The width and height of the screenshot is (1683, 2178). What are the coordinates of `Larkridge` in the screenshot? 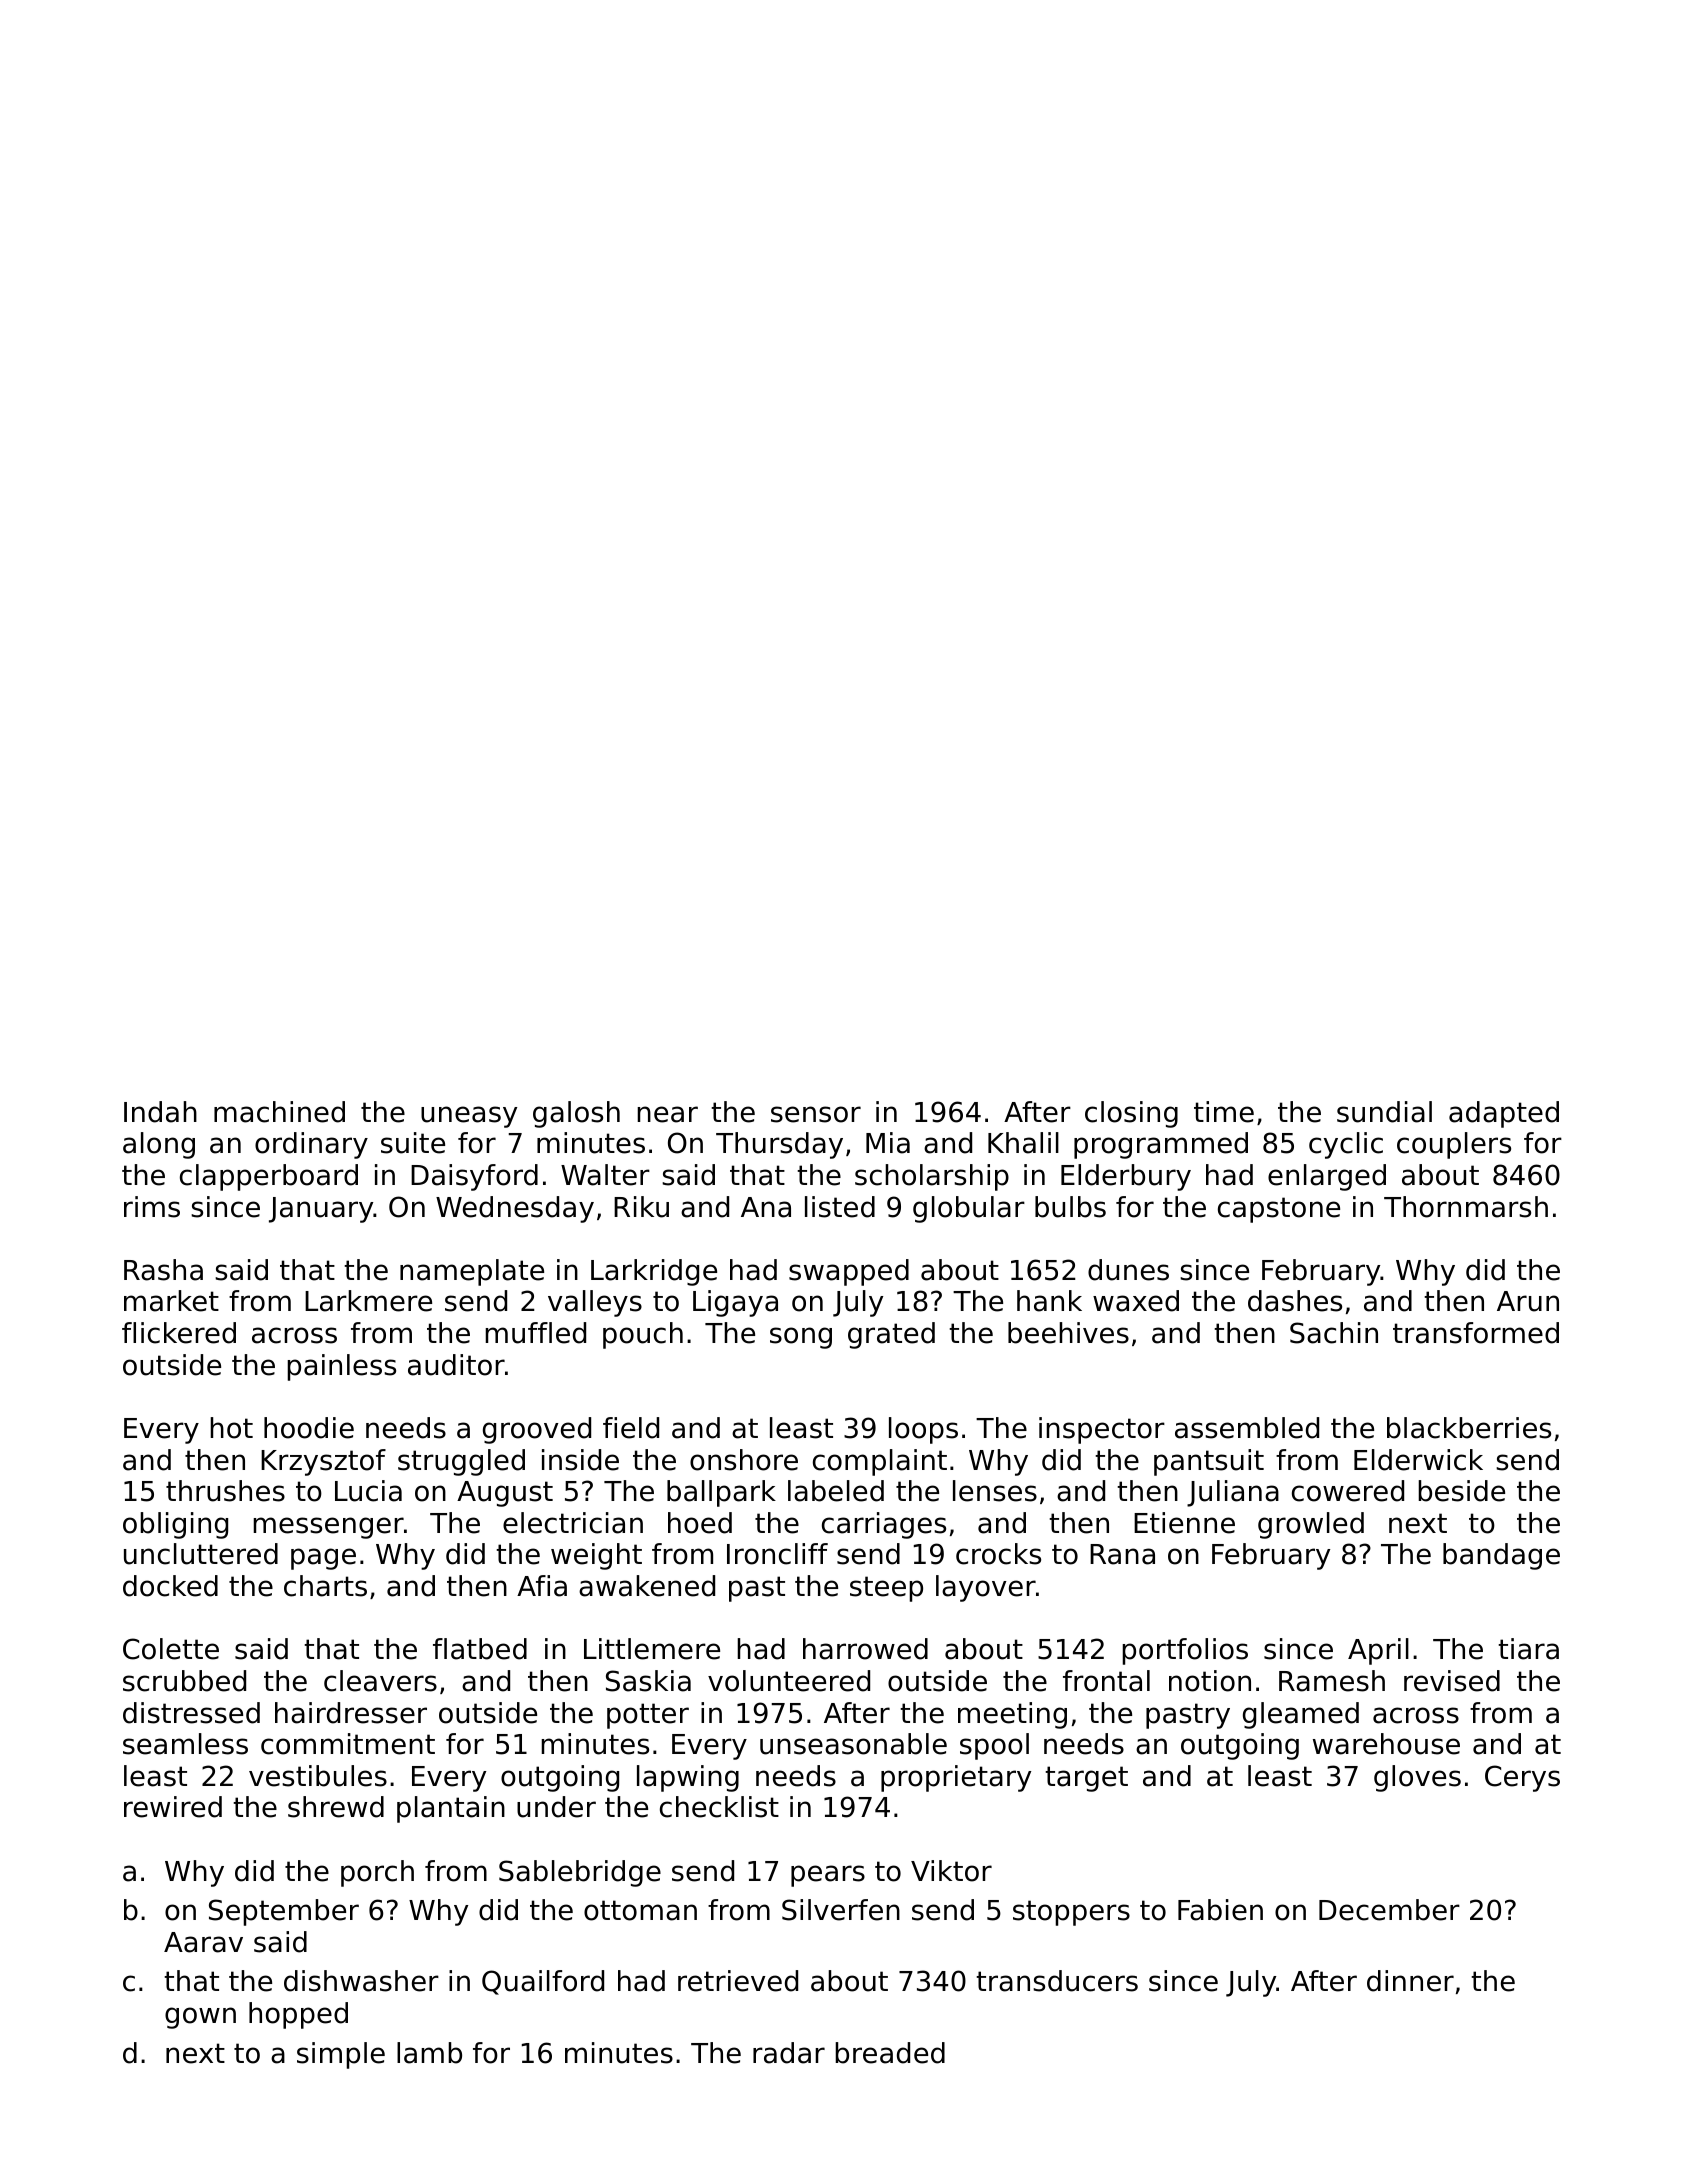 It's located at (654, 1272).
